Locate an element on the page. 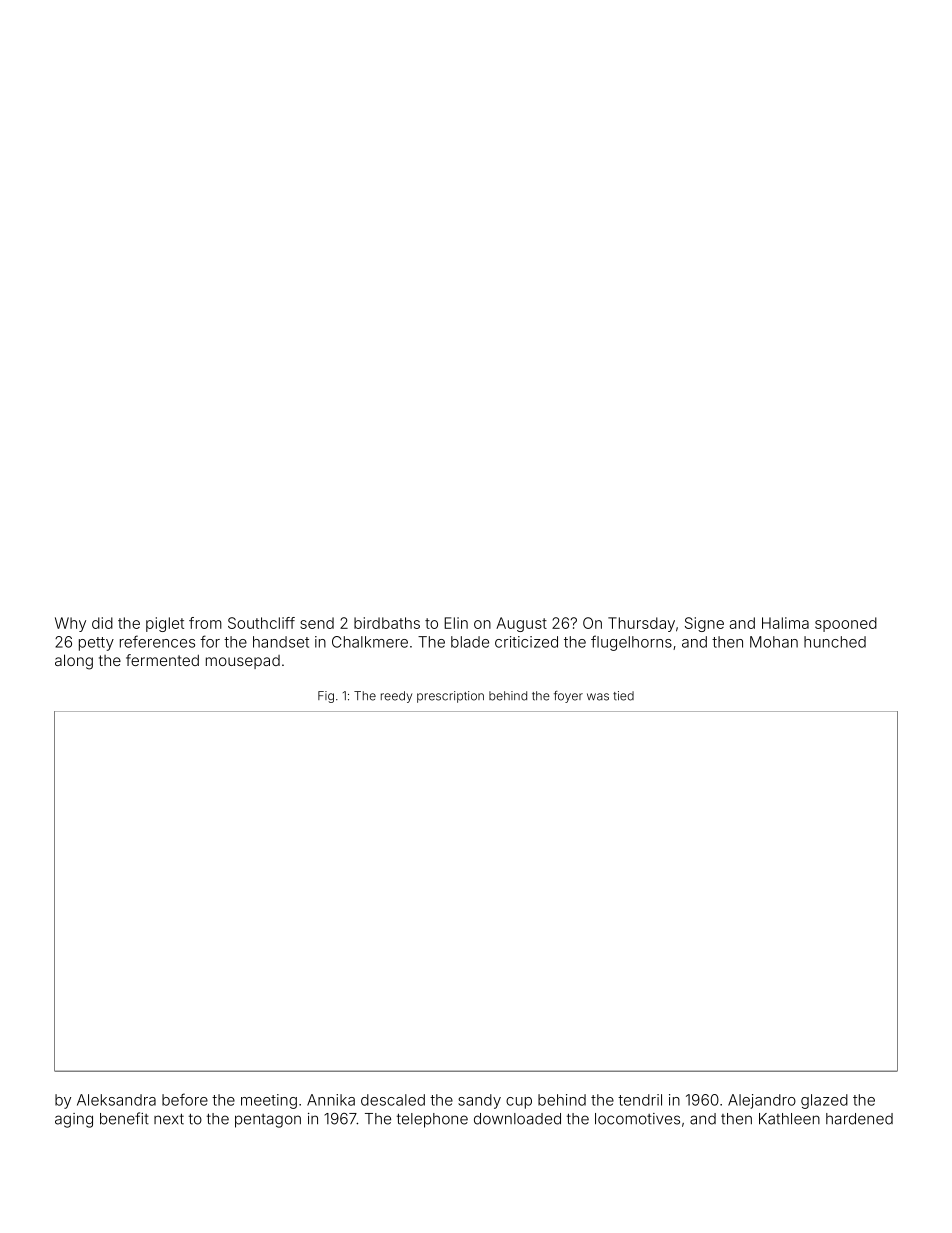 The image size is (952, 1233). before is located at coordinates (185, 1099).
